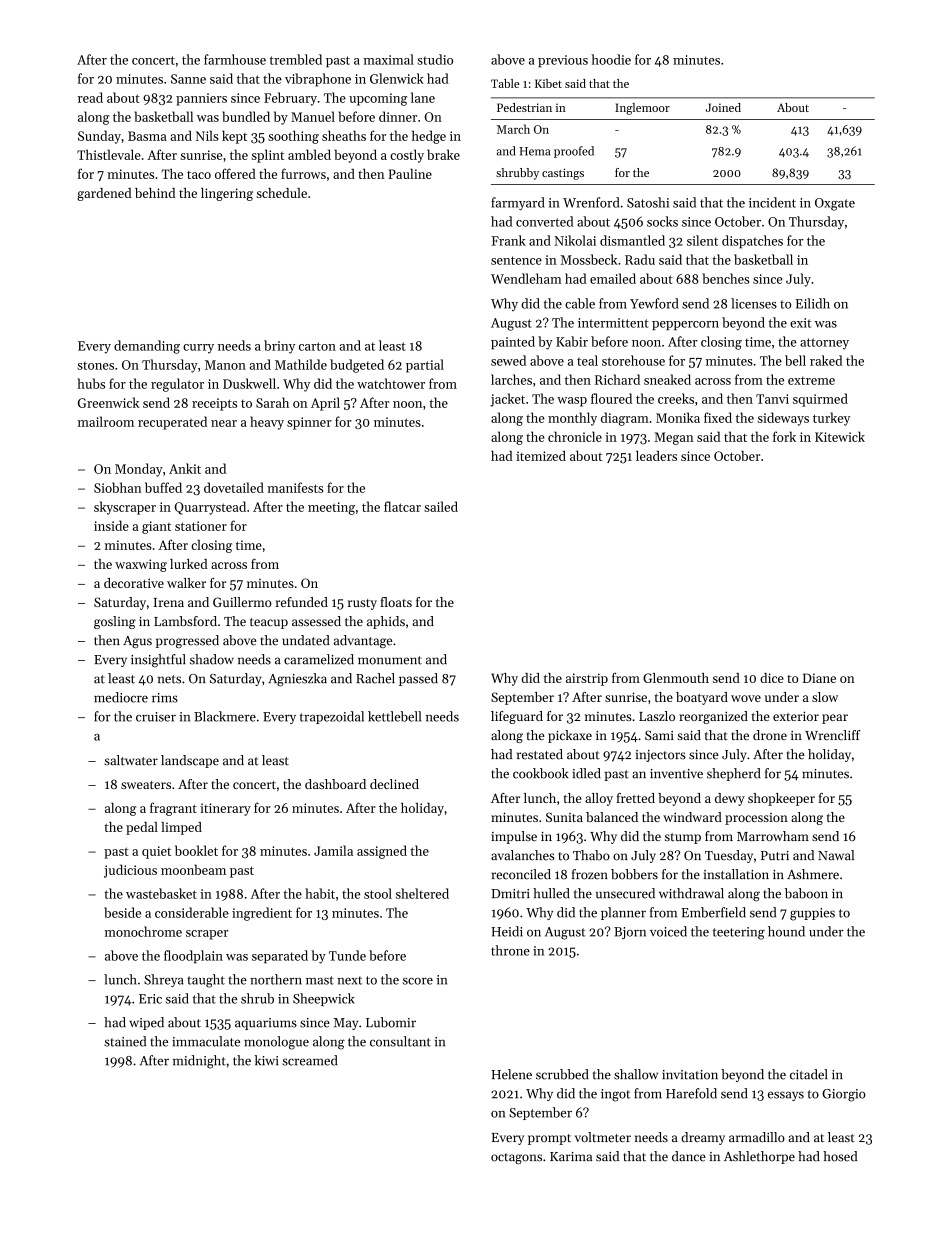 Image resolution: width=952 pixels, height=1233 pixels. I want to click on rusty, so click(362, 604).
